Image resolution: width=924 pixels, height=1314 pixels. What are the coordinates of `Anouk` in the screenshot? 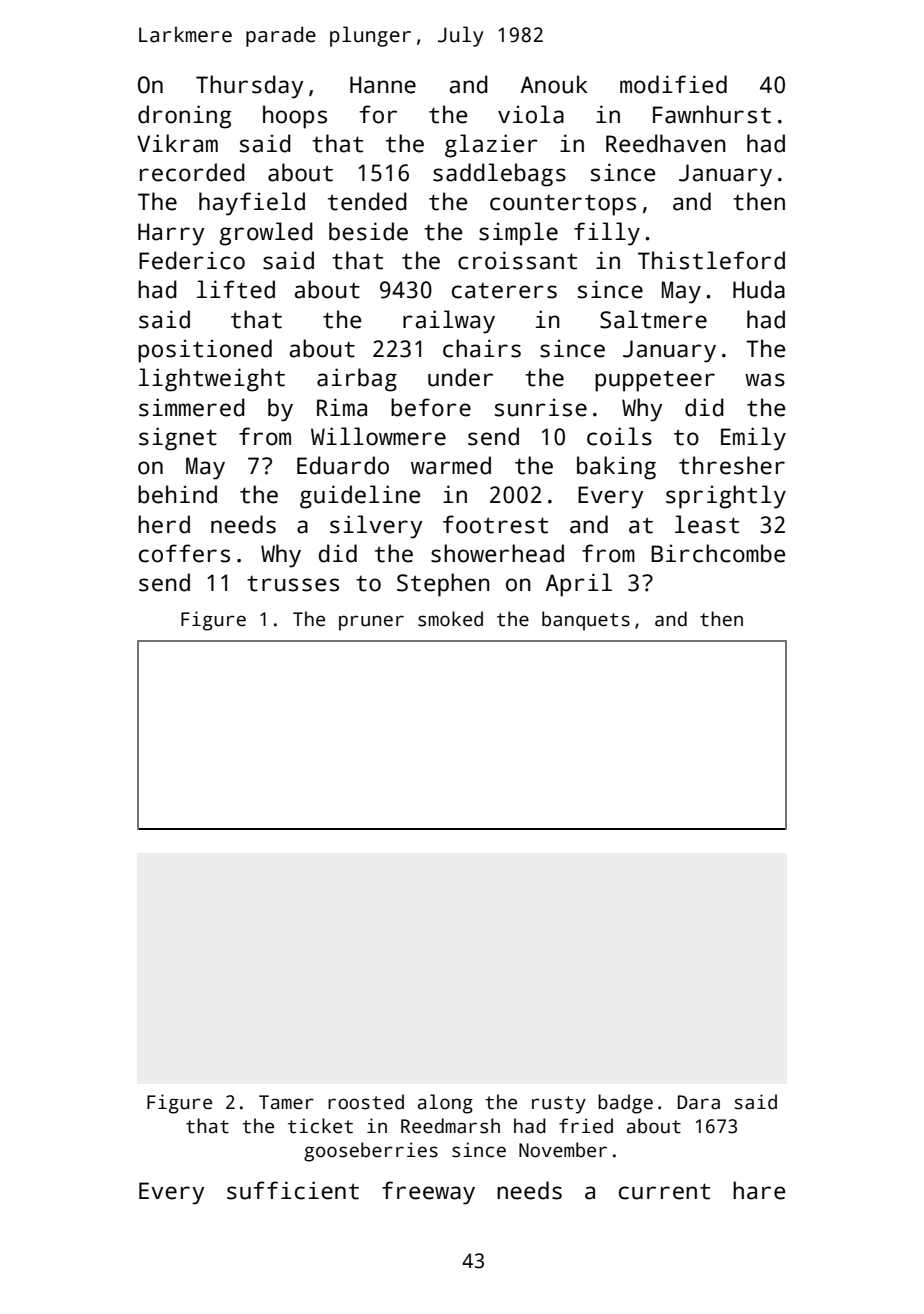 It's located at (554, 84).
